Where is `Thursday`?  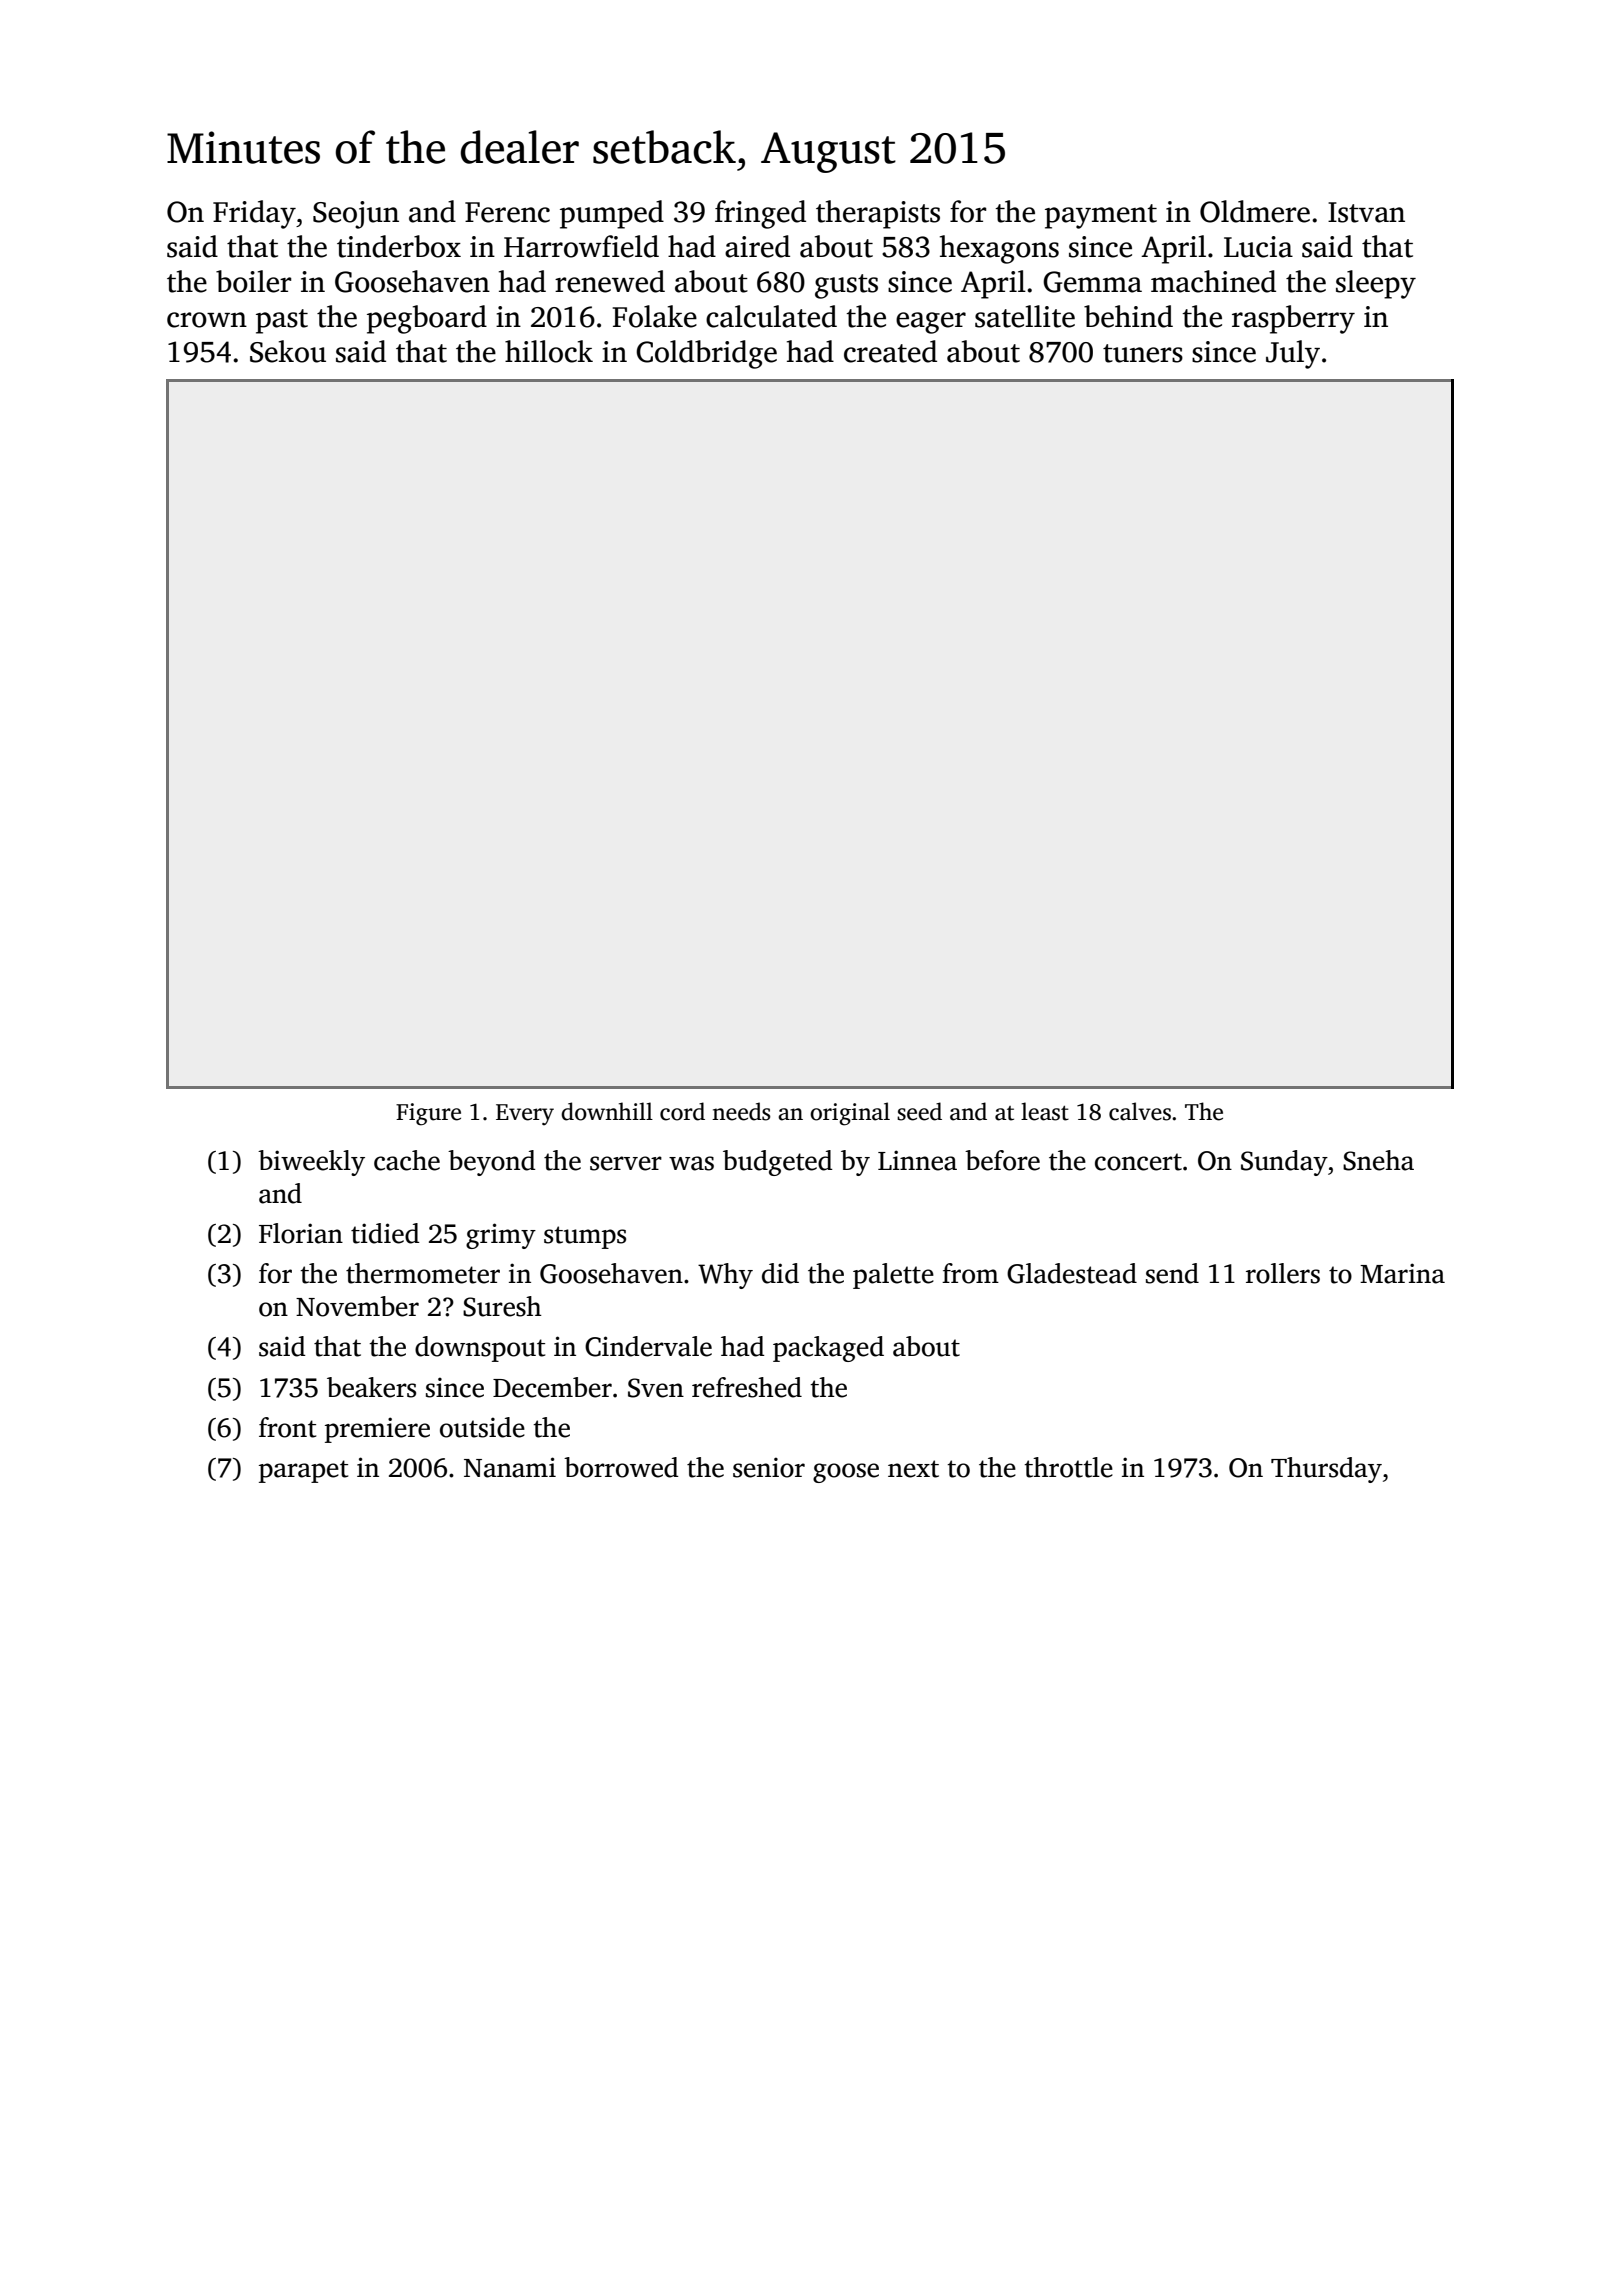 Thursday is located at coordinates (1326, 1470).
